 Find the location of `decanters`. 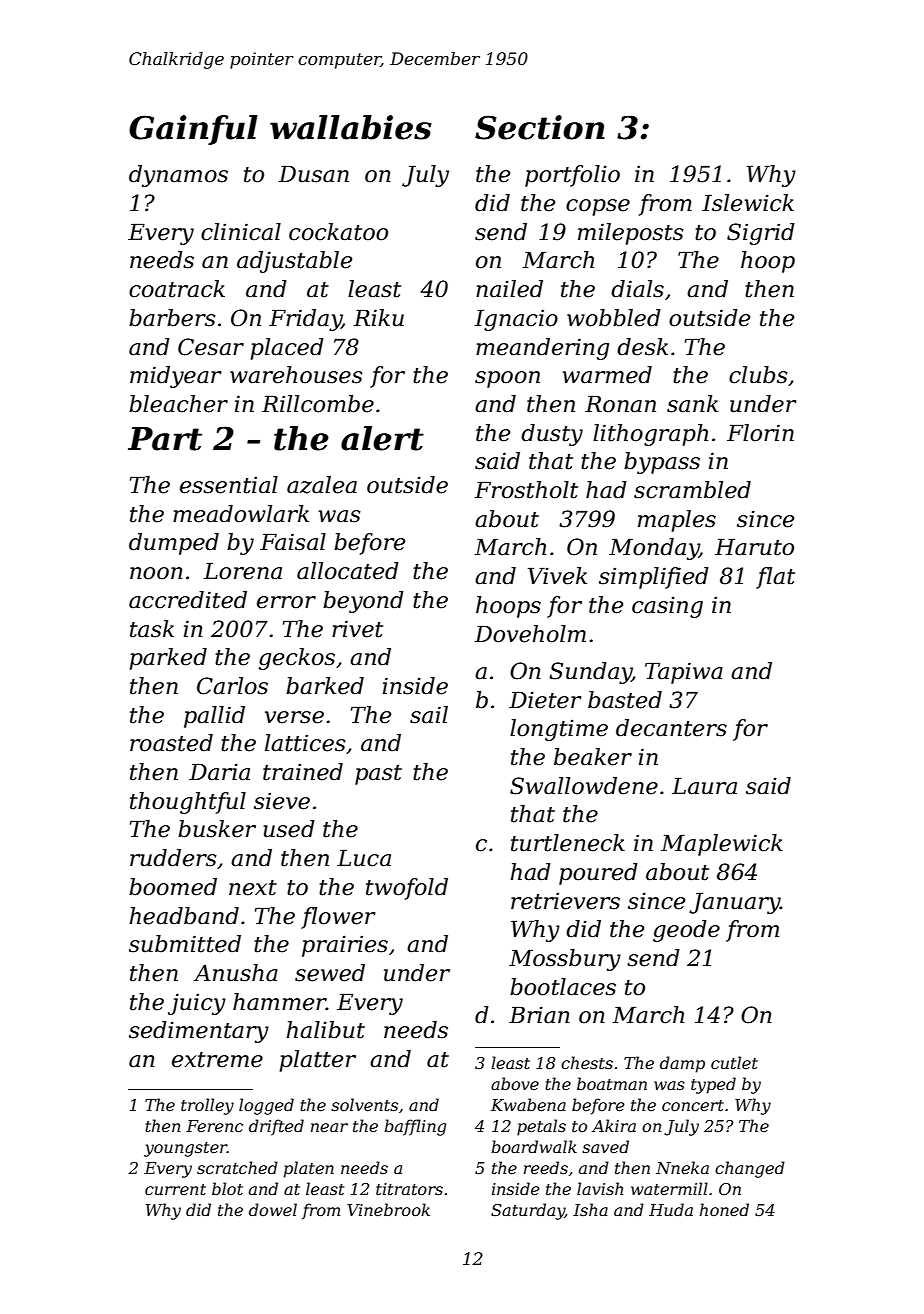

decanters is located at coordinates (671, 728).
